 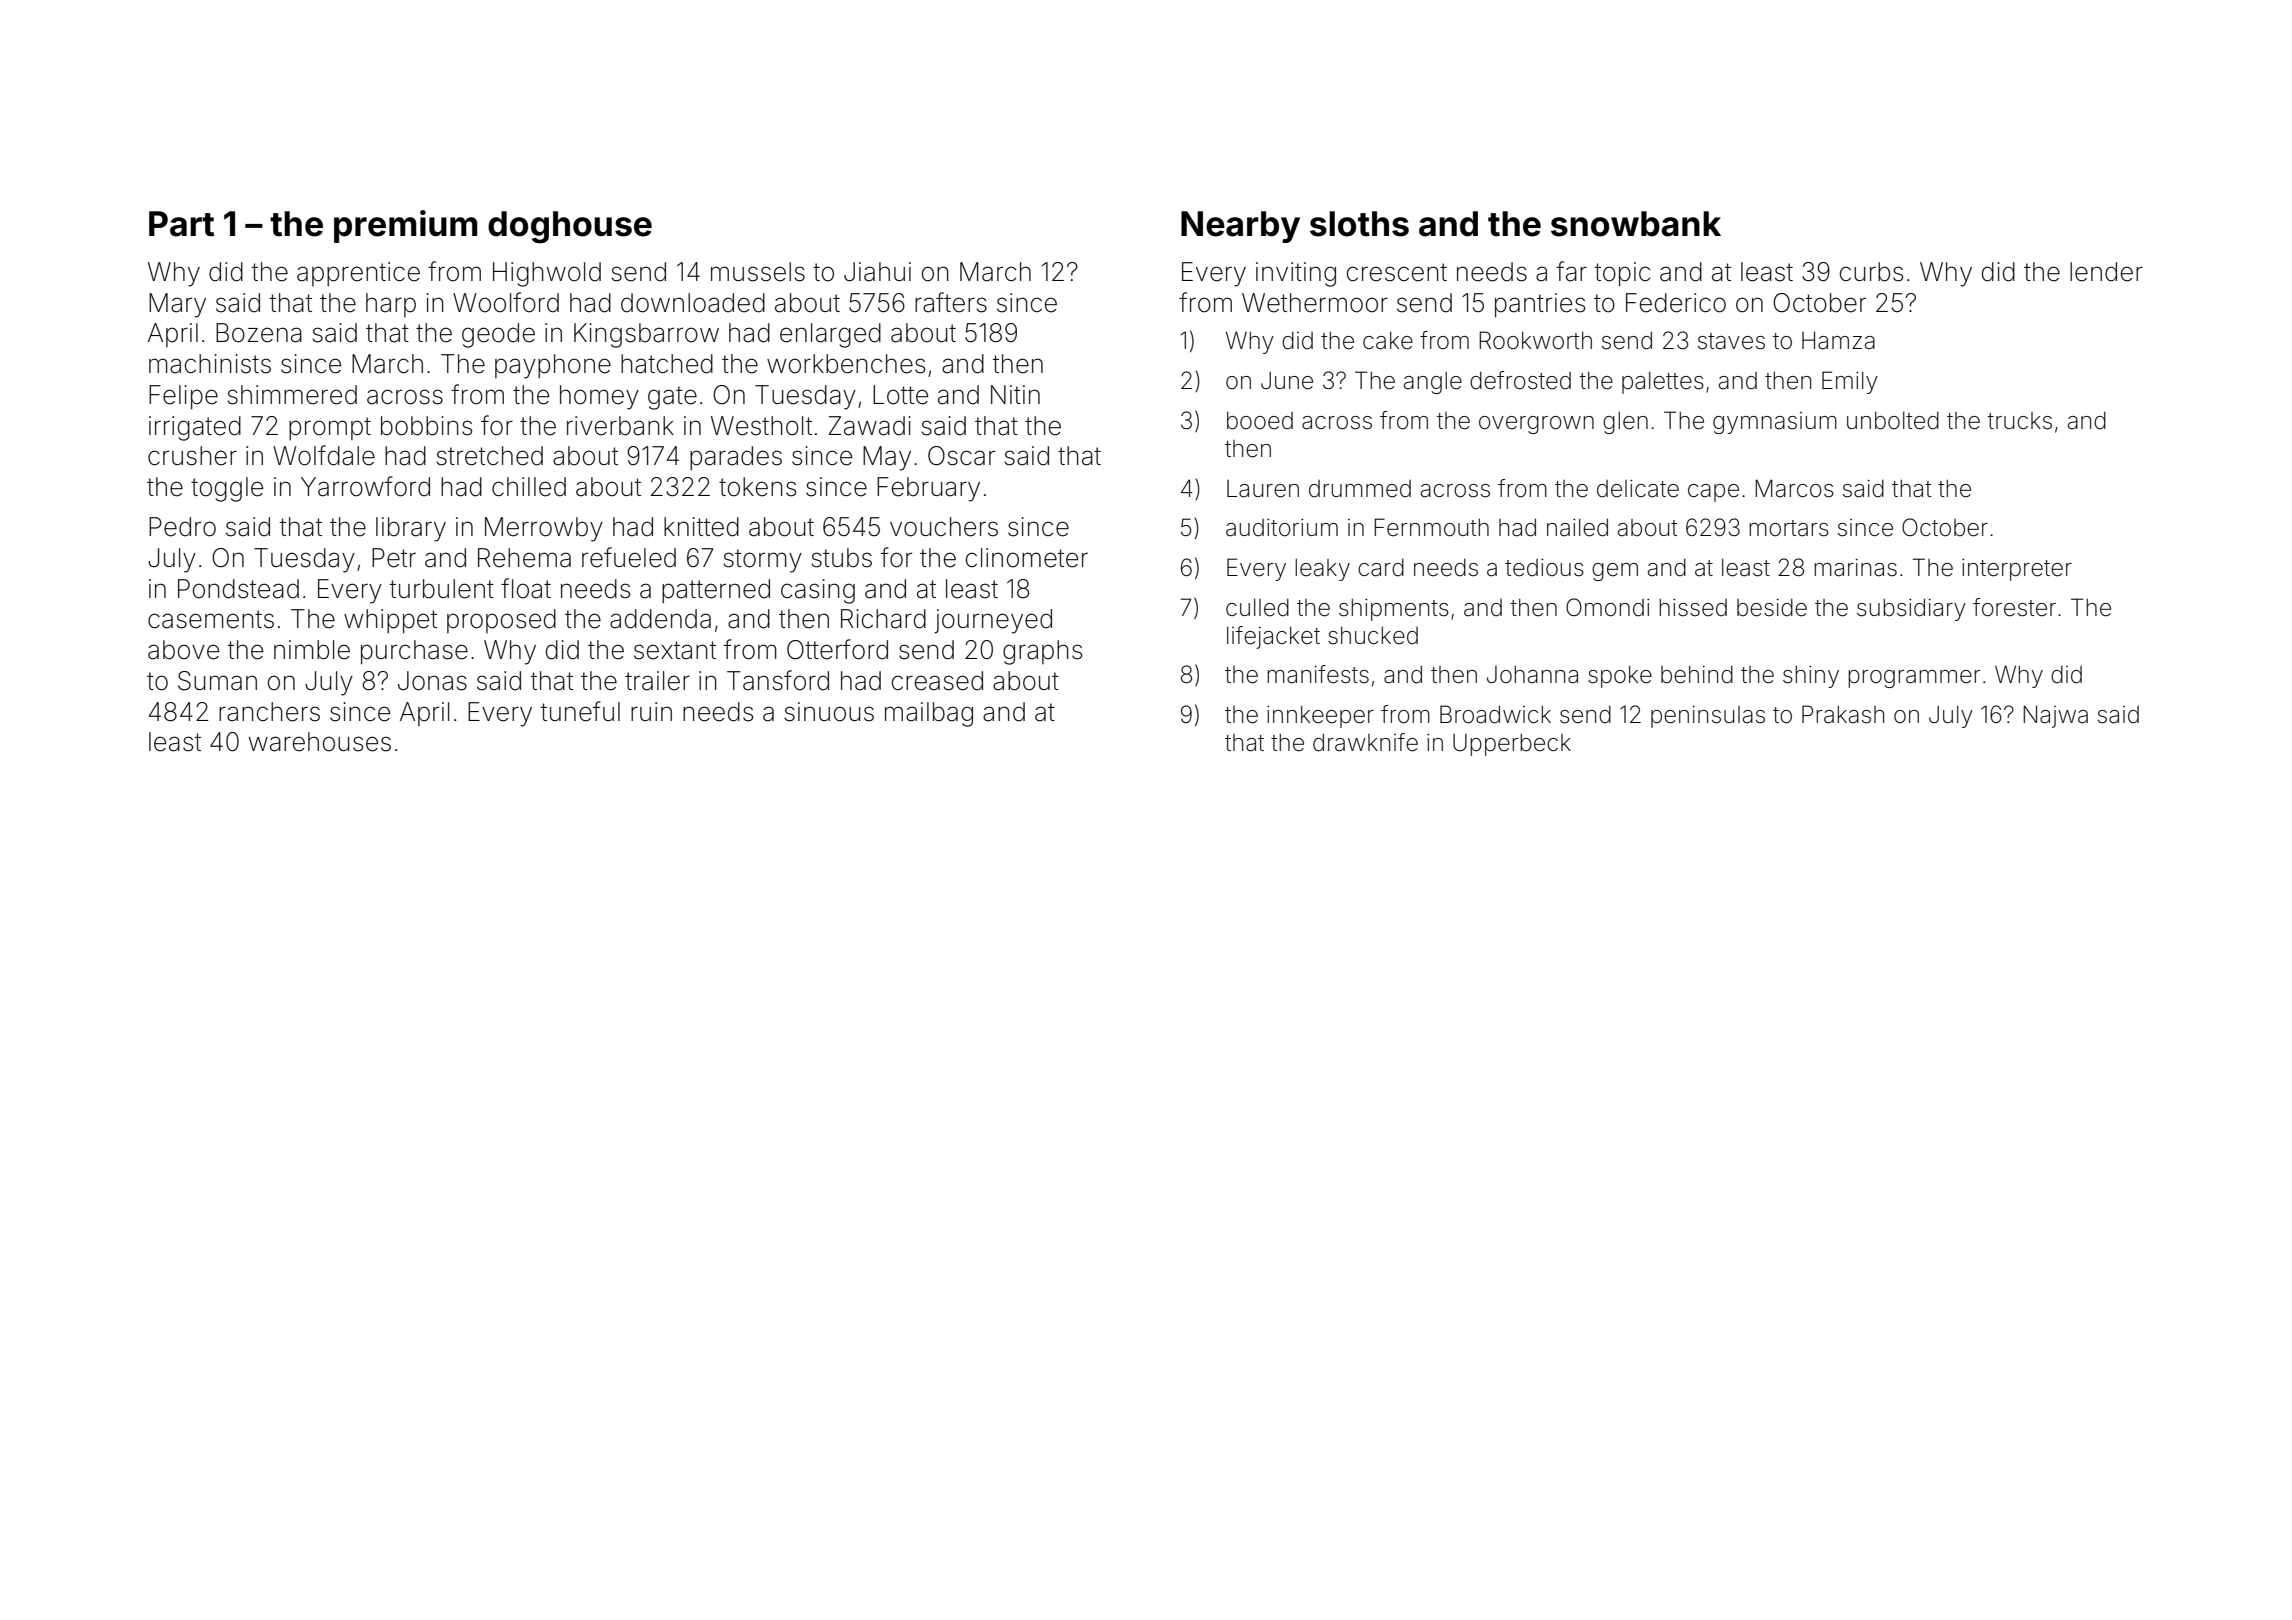 I want to click on Broadwick, so click(x=1495, y=714).
